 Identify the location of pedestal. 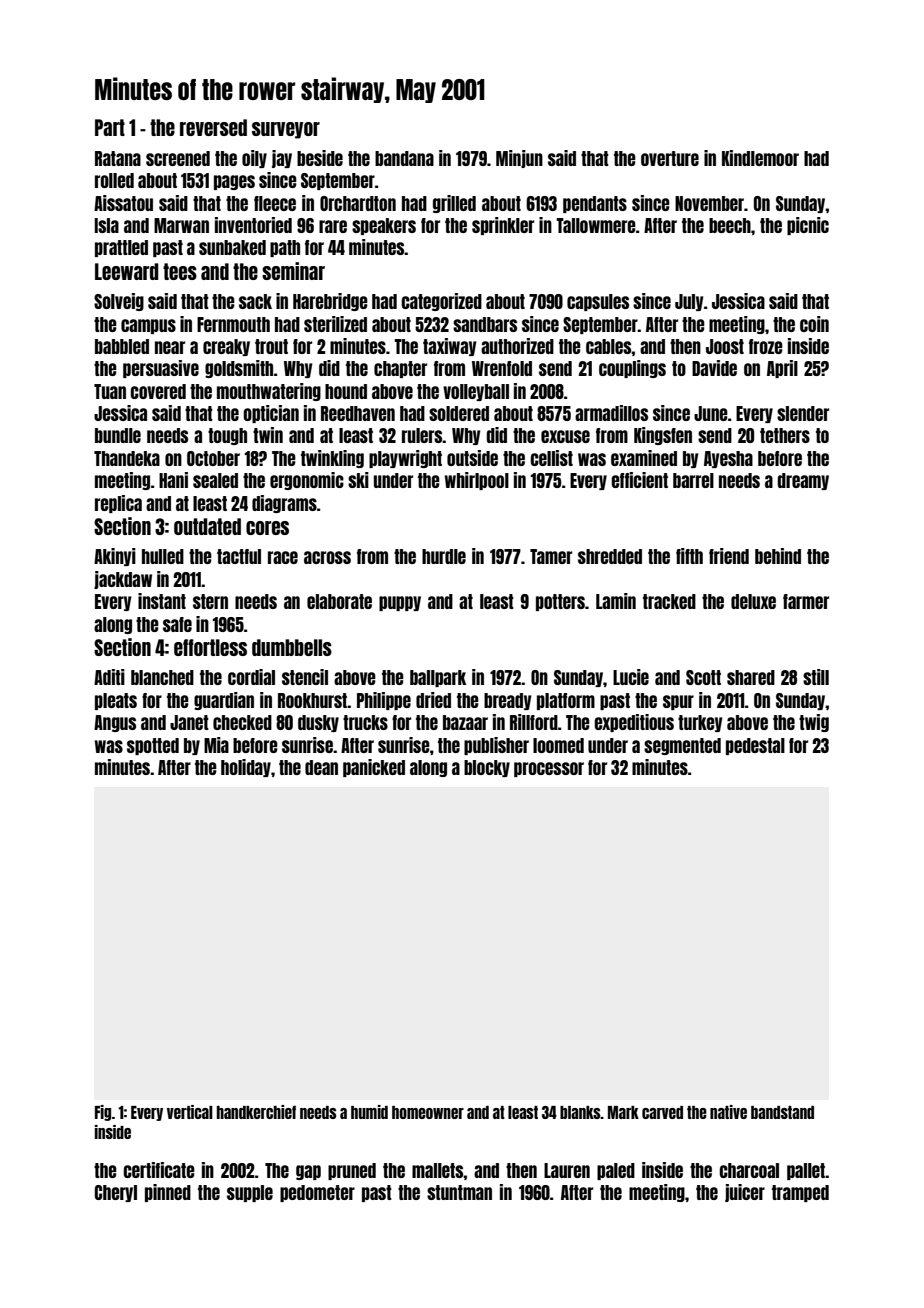
(755, 746).
